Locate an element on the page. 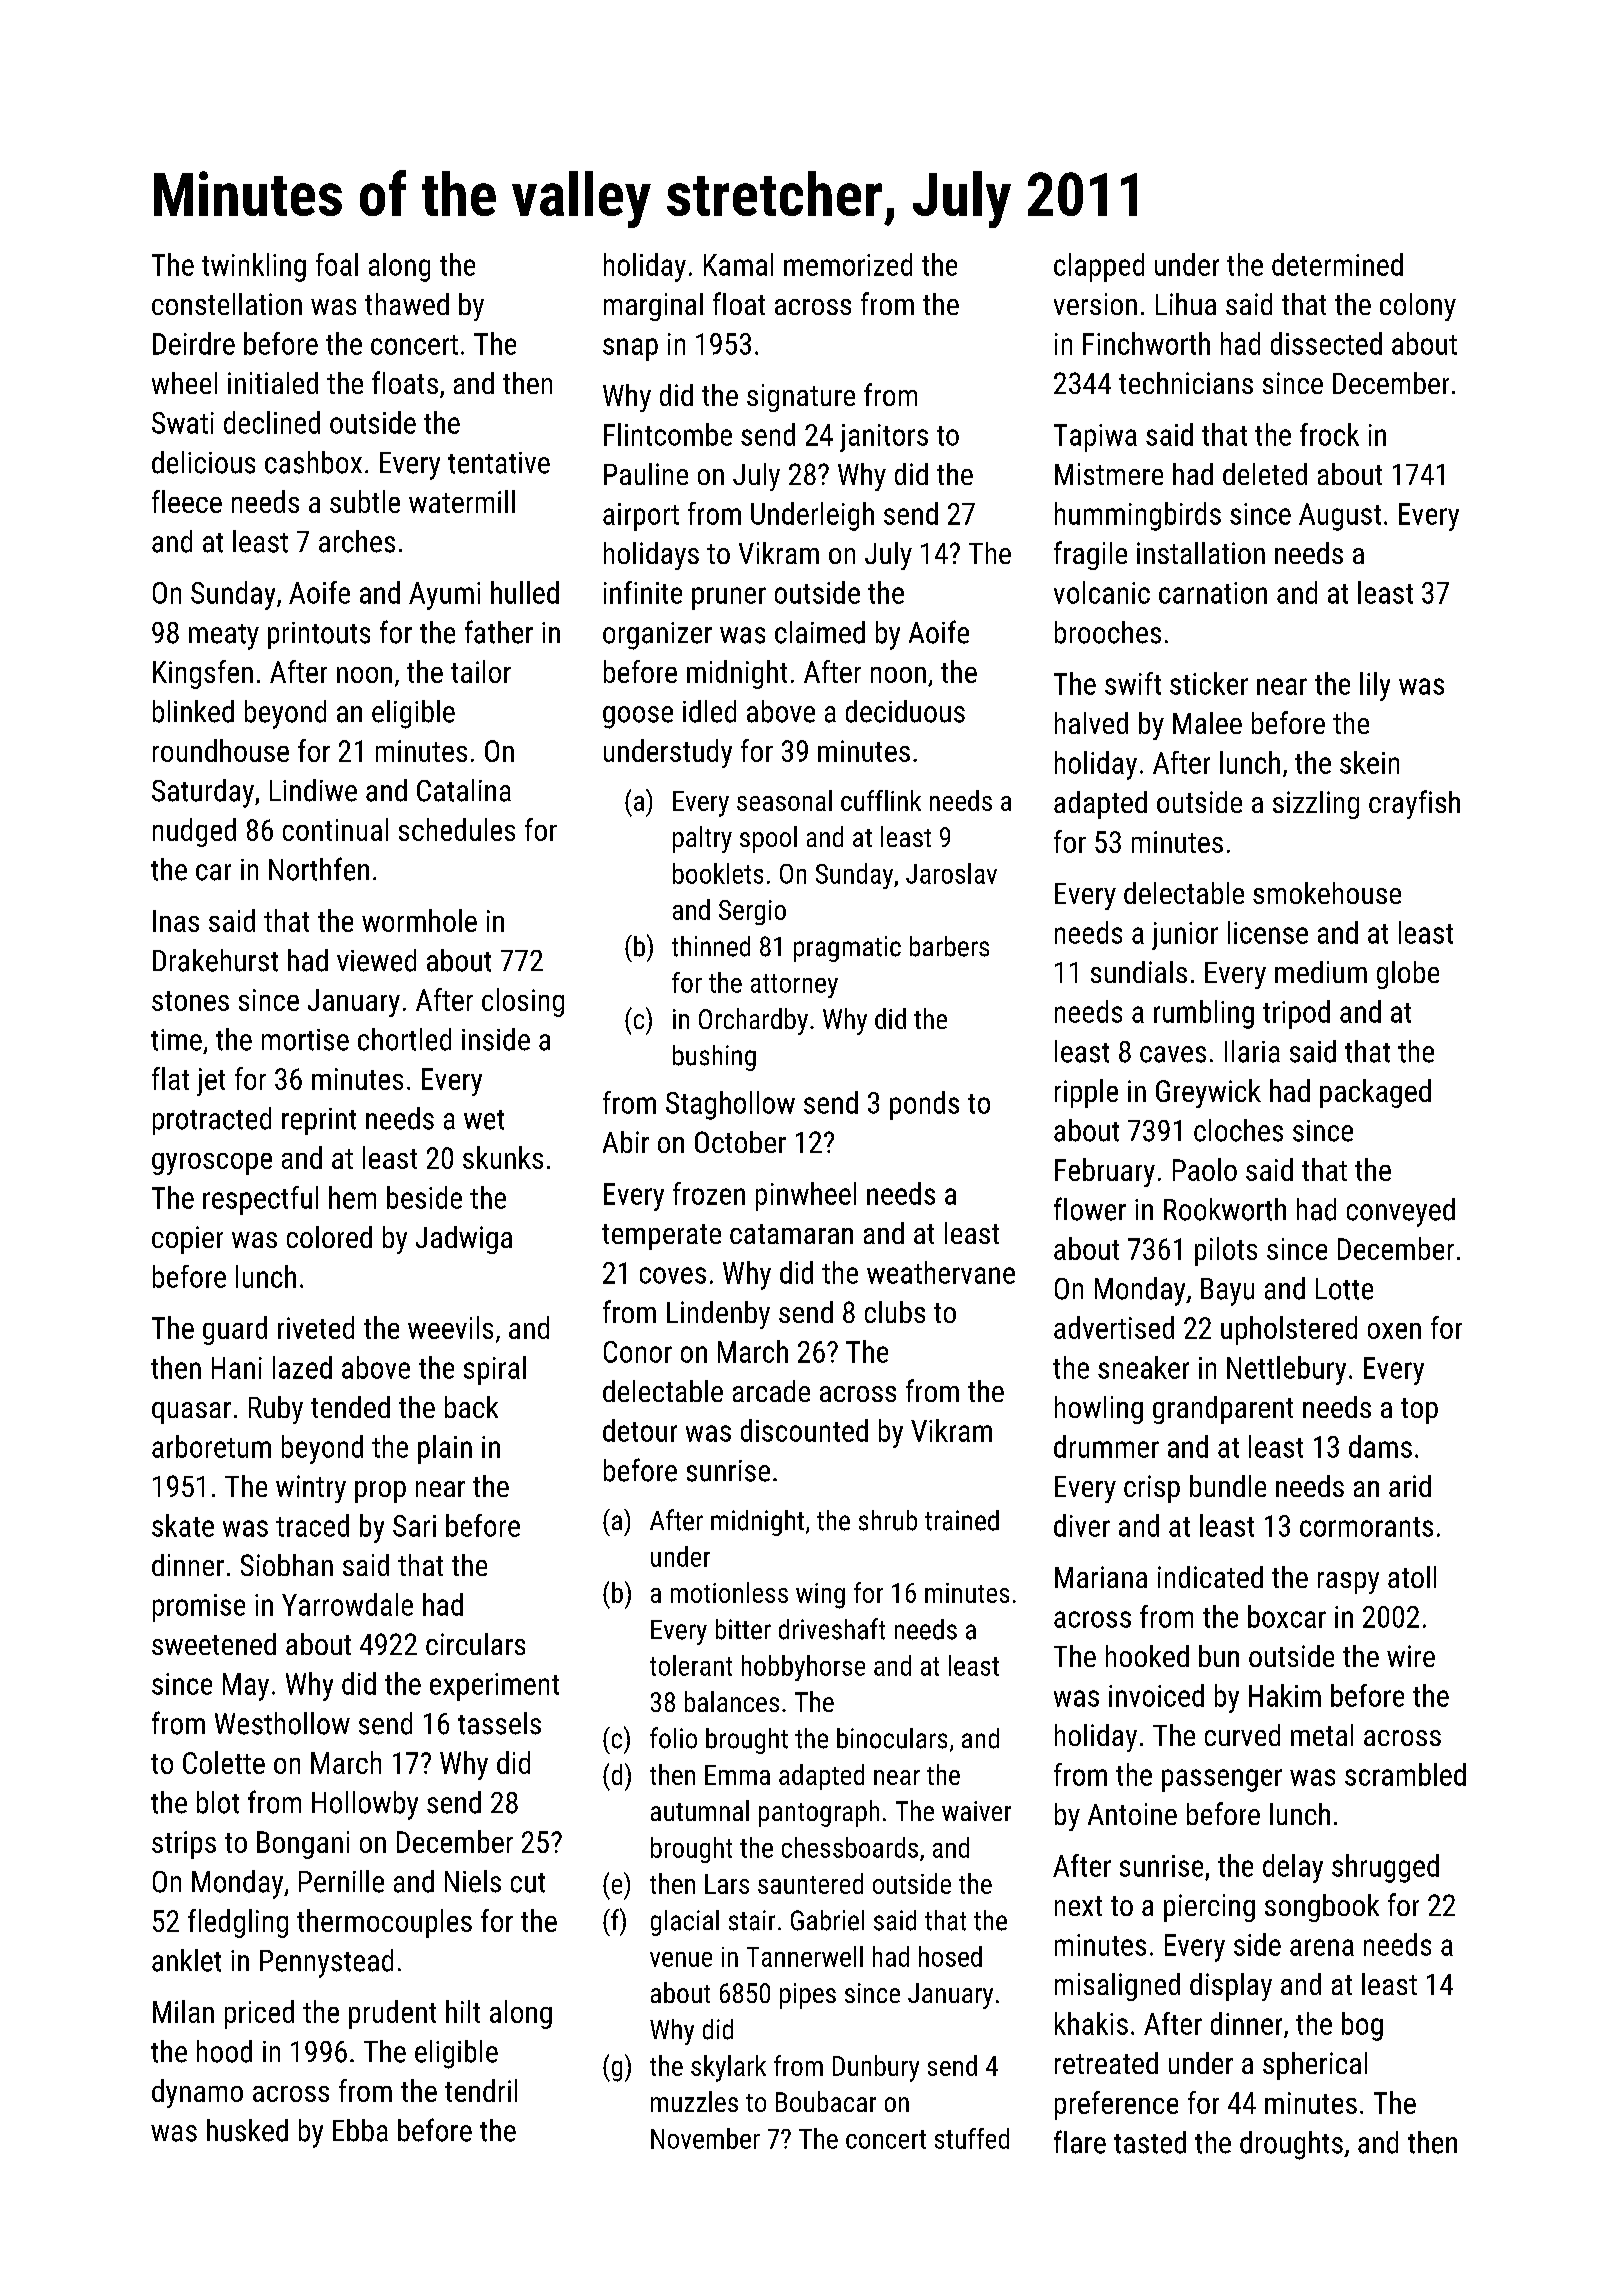  initialed is located at coordinates (273, 383).
